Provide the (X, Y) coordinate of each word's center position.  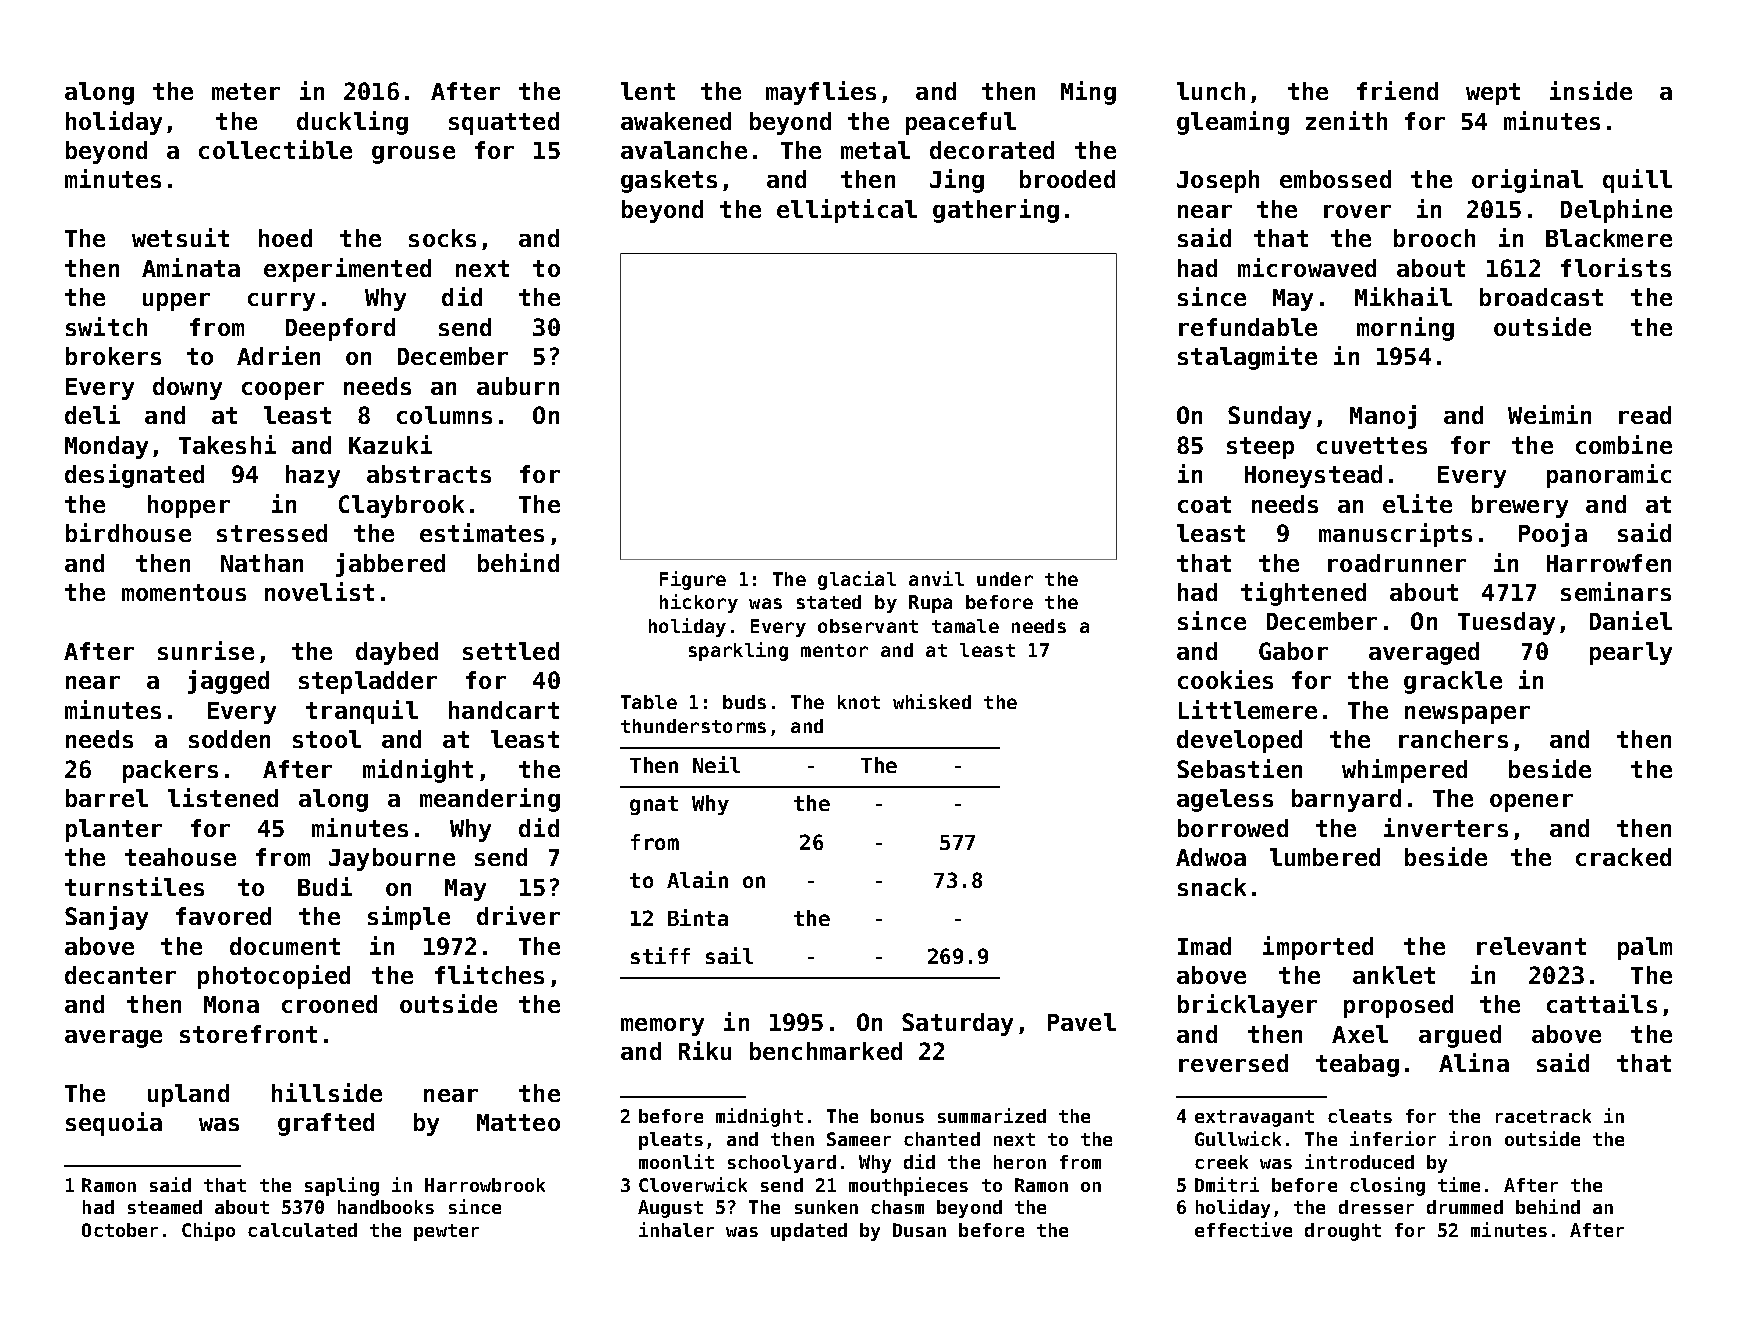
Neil (716, 764)
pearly (1631, 653)
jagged (228, 682)
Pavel (1082, 1022)
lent (648, 91)
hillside (327, 1092)
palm (1645, 948)
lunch (1211, 91)
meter (246, 91)
